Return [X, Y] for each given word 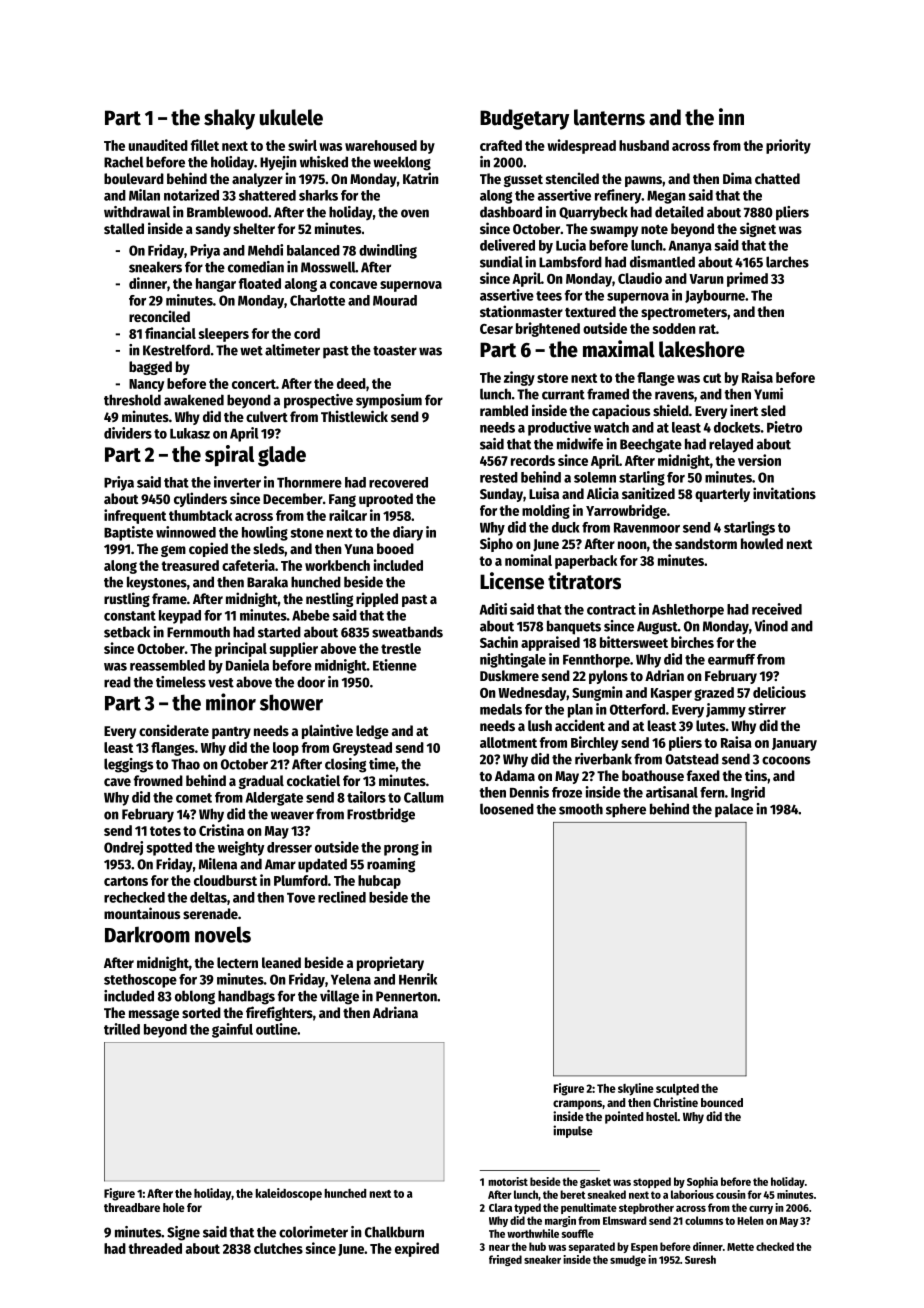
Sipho [496, 544]
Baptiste [128, 533]
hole [174, 1207]
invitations [784, 493]
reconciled [159, 316]
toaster [395, 351]
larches [787, 262]
